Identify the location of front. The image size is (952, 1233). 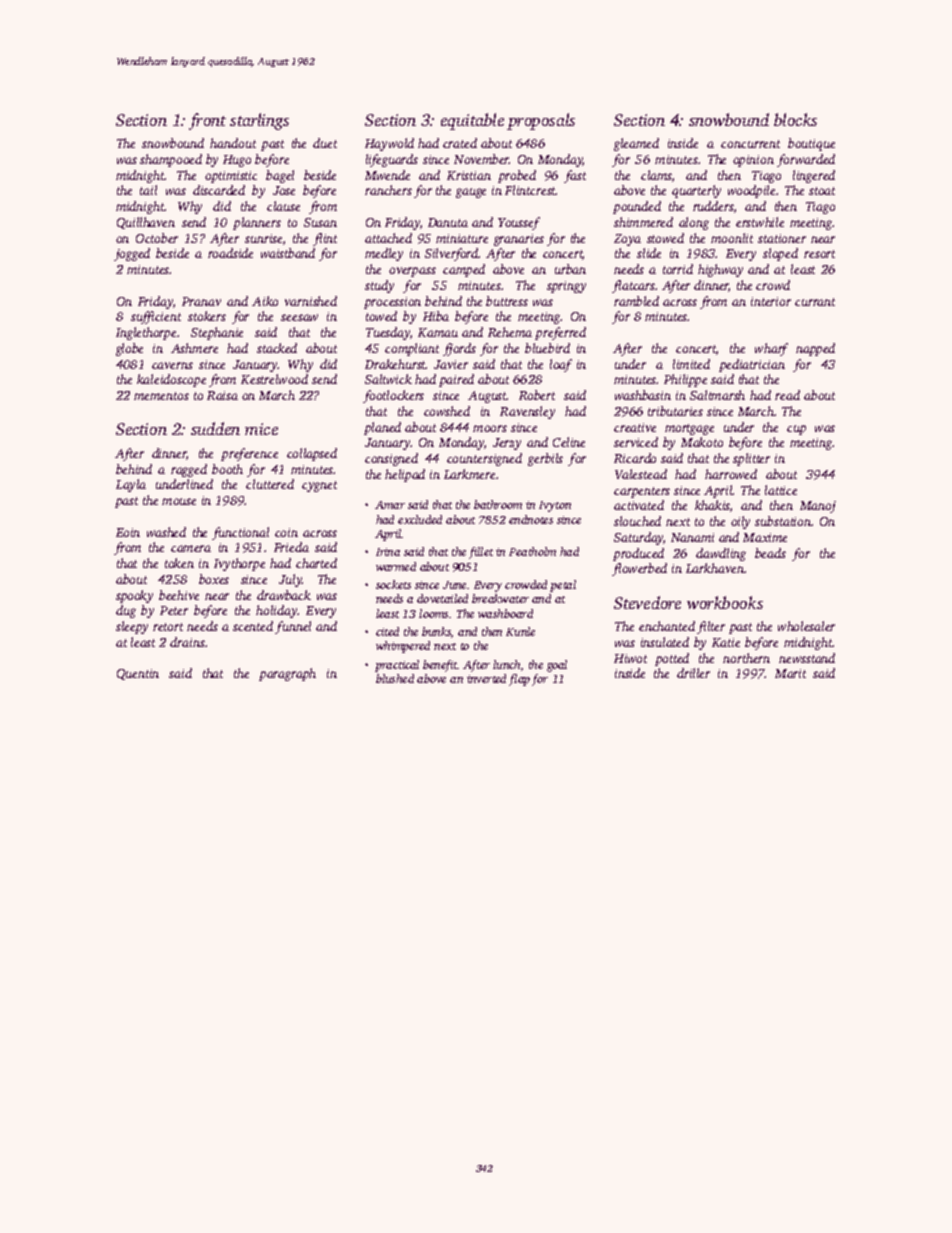
(207, 121).
